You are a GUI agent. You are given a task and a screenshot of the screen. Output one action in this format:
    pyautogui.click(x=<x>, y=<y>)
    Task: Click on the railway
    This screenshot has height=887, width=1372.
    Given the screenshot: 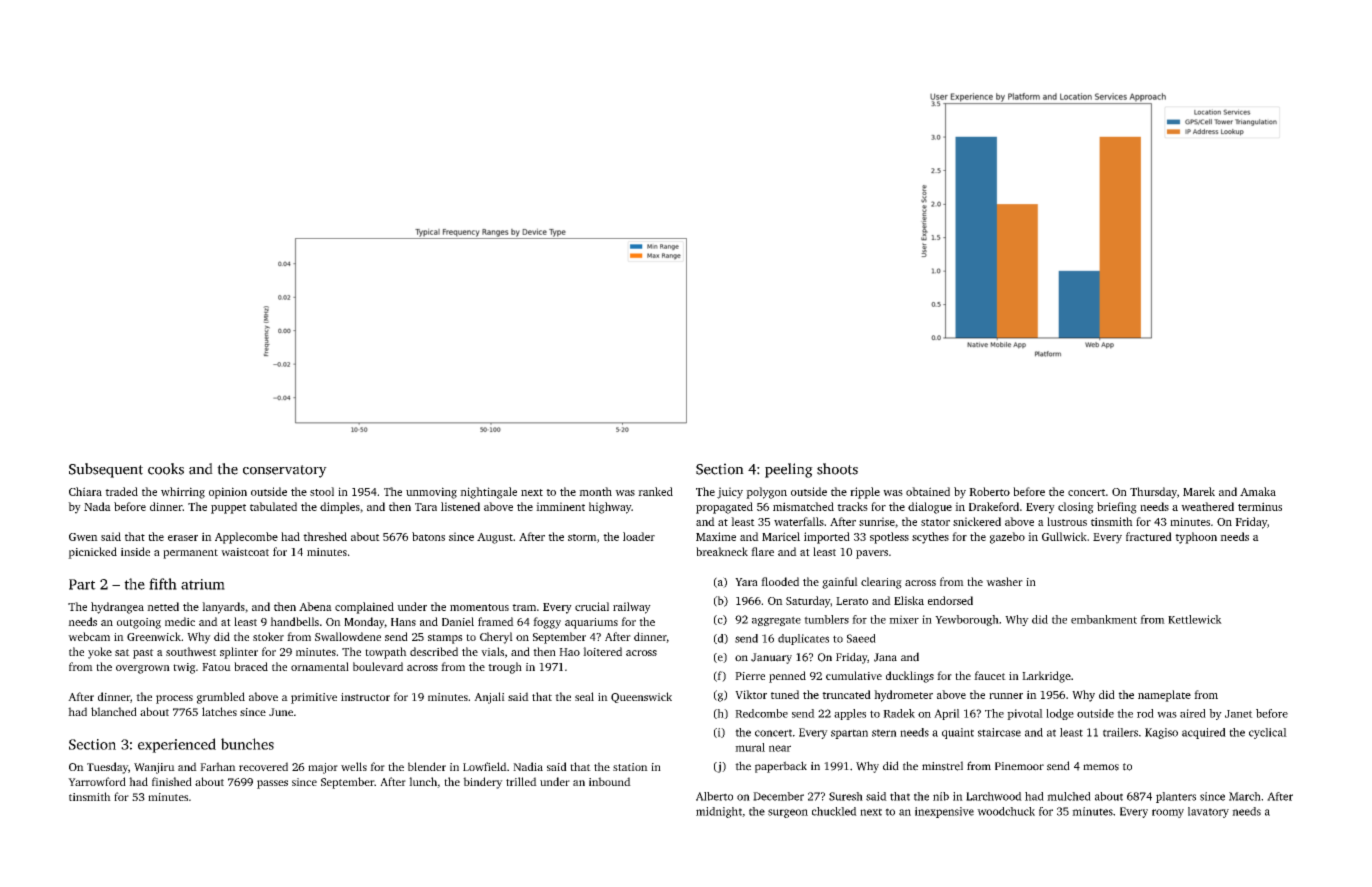 What is the action you would take?
    pyautogui.click(x=632, y=608)
